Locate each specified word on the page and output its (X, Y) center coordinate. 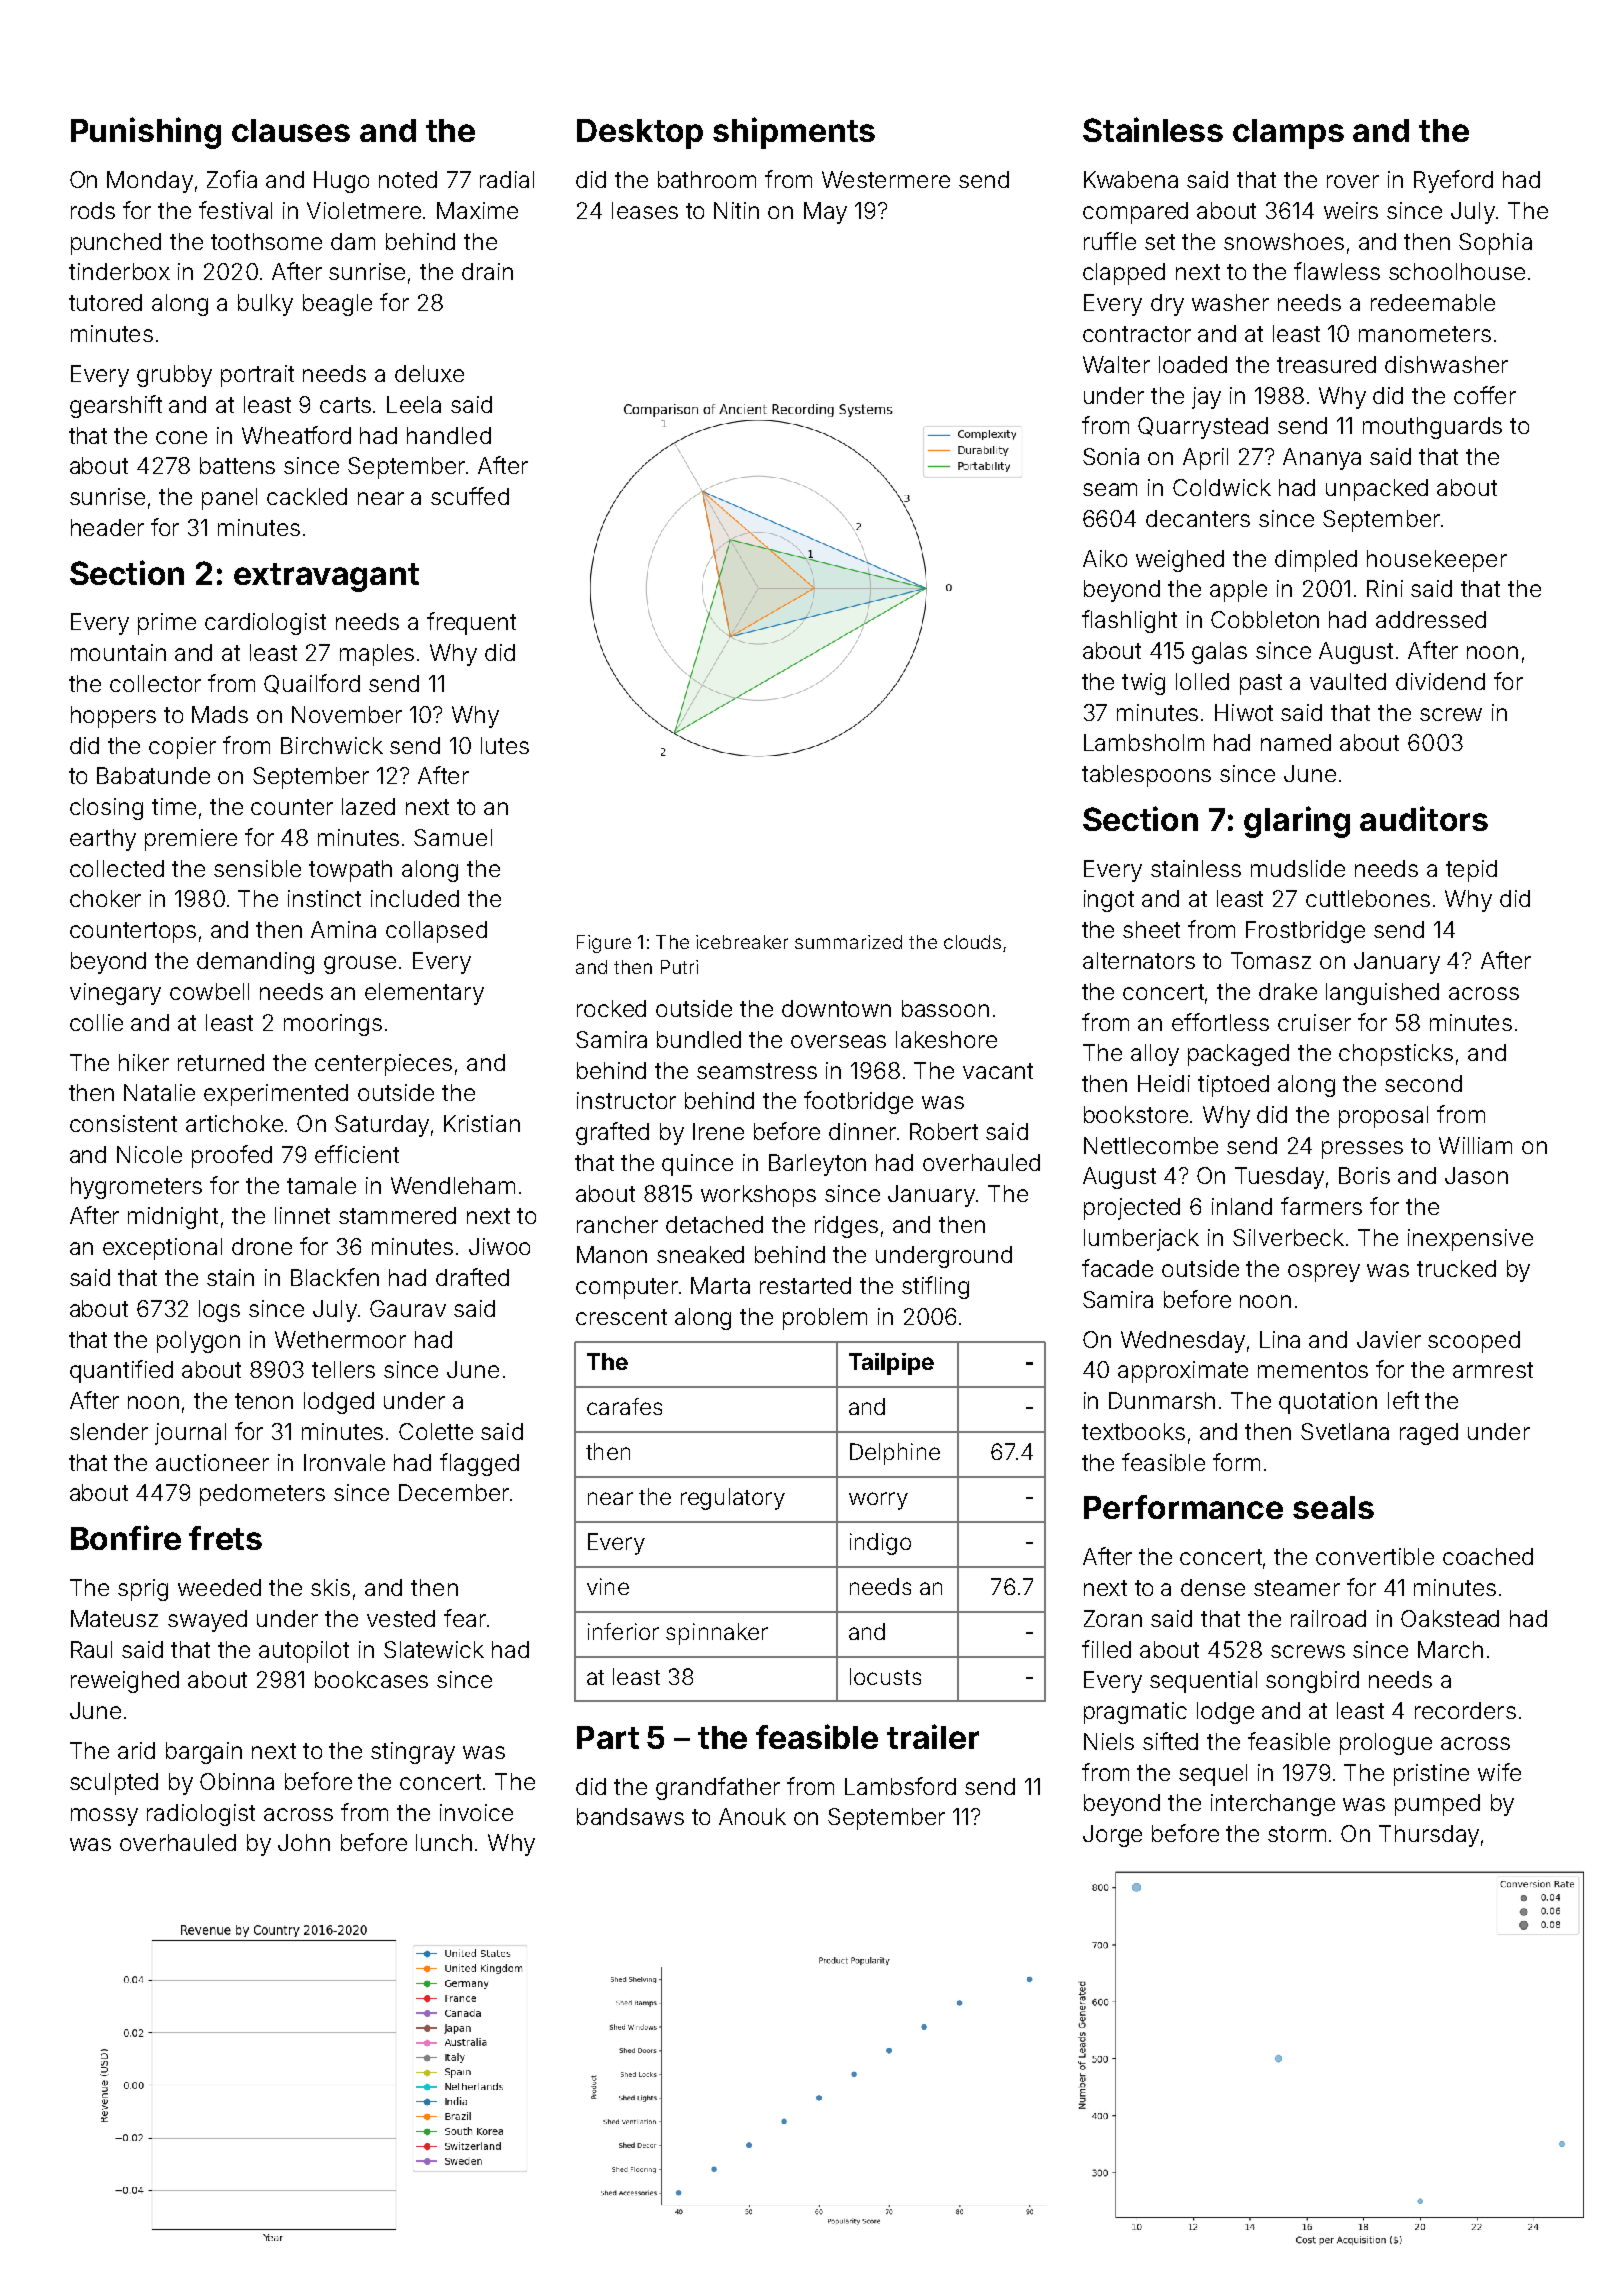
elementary (424, 994)
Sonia (1111, 456)
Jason (1476, 1175)
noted (408, 179)
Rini (1385, 588)
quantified (121, 1371)
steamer (1297, 1588)
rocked (611, 1008)
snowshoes (1284, 241)
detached (714, 1224)
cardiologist (265, 624)
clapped (1124, 274)
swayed (207, 1621)
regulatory (733, 1499)
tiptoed (1233, 1086)
